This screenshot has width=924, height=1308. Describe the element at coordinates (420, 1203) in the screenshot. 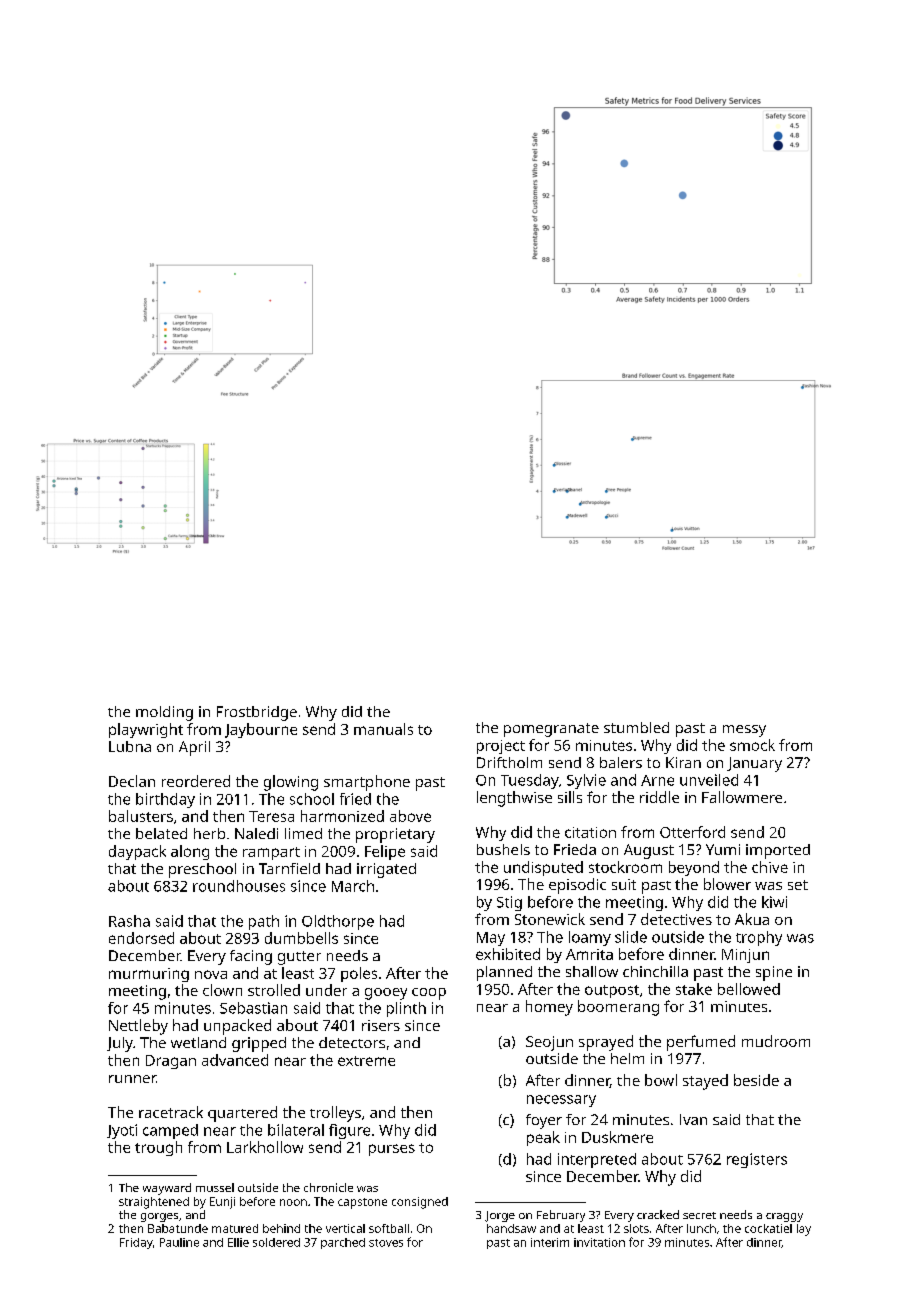

I see `consigned` at that location.
